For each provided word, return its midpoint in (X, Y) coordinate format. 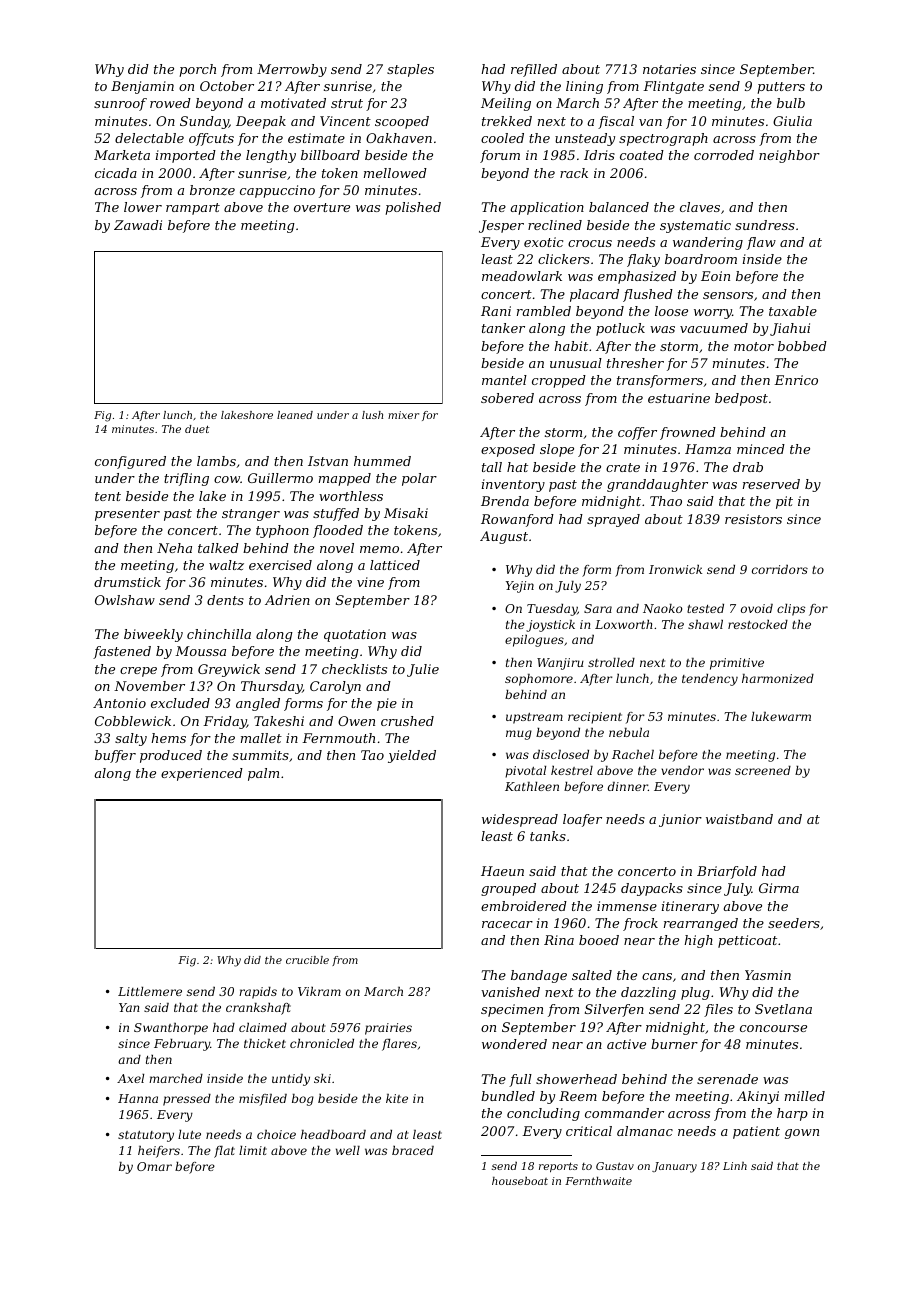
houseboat (520, 1181)
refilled (534, 70)
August (504, 537)
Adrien (287, 600)
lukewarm (781, 716)
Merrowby (292, 70)
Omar (154, 1166)
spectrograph (663, 139)
